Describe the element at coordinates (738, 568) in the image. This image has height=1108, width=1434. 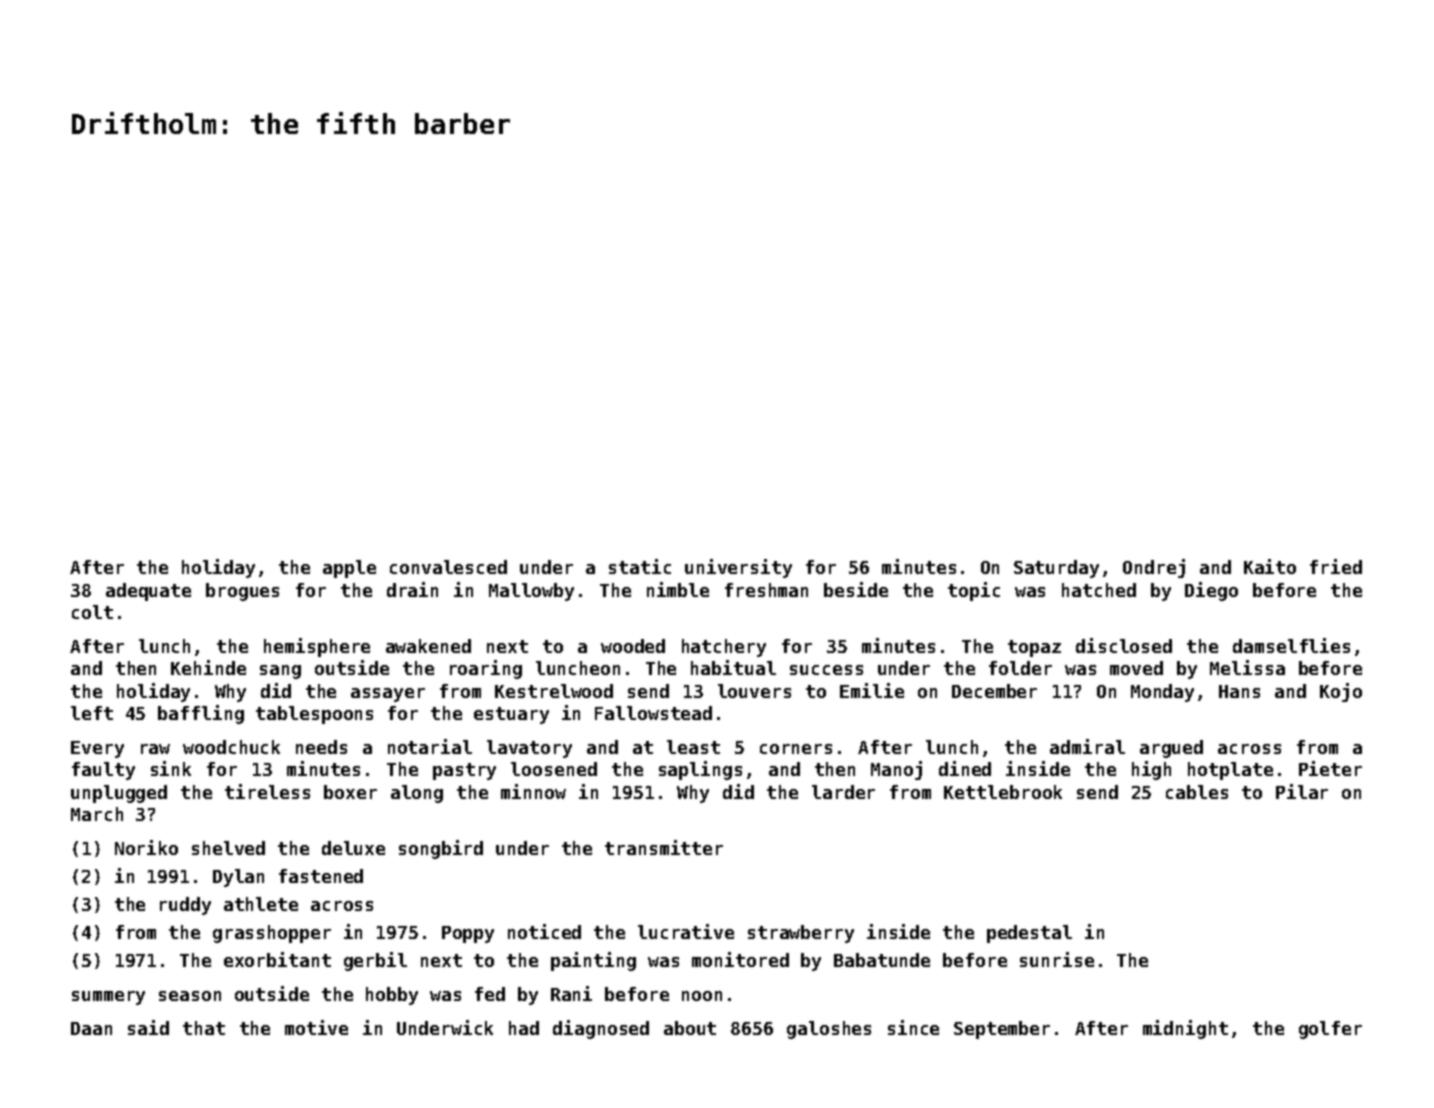
I see `university` at that location.
